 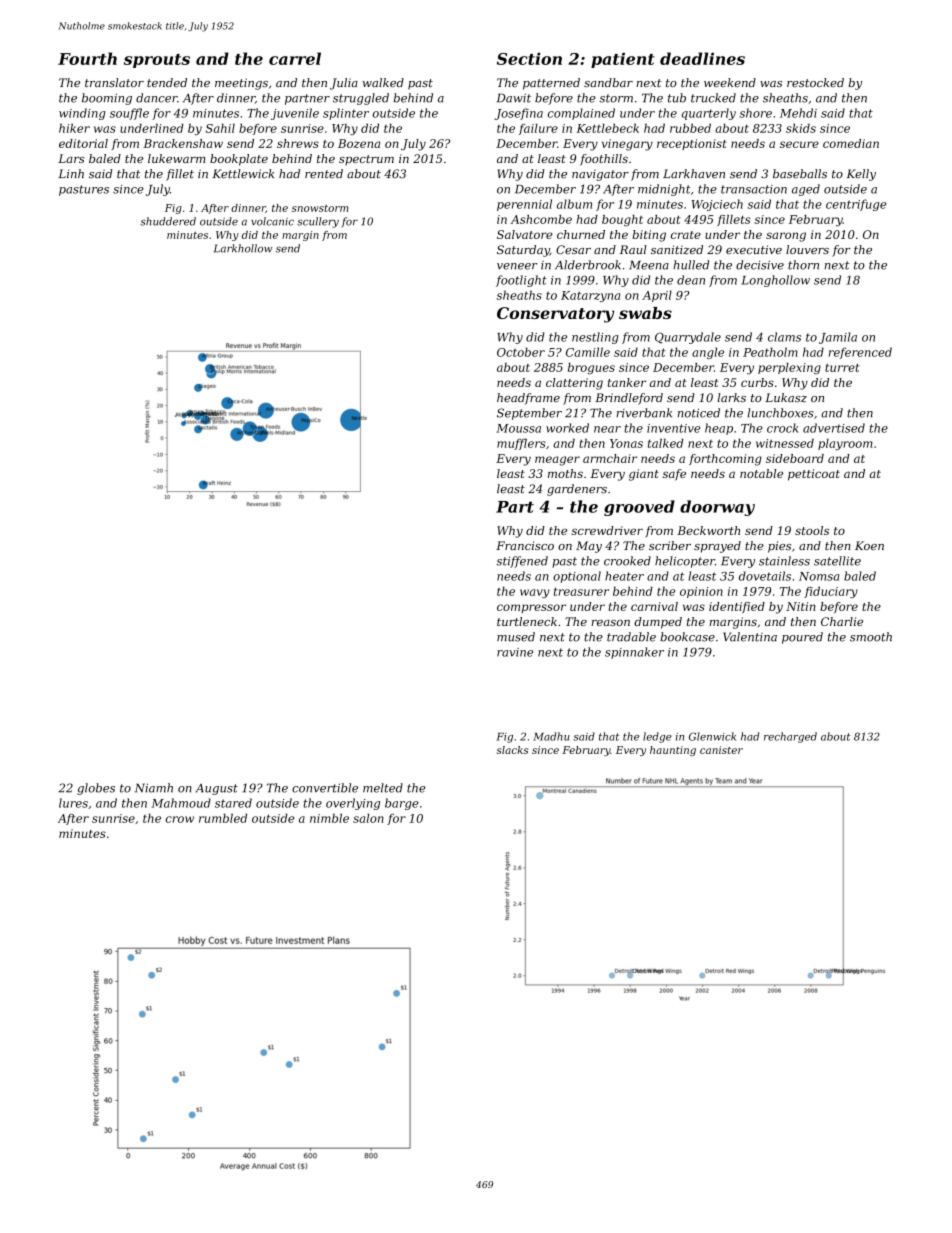 What do you see at coordinates (368, 818) in the screenshot?
I see `salon` at bounding box center [368, 818].
